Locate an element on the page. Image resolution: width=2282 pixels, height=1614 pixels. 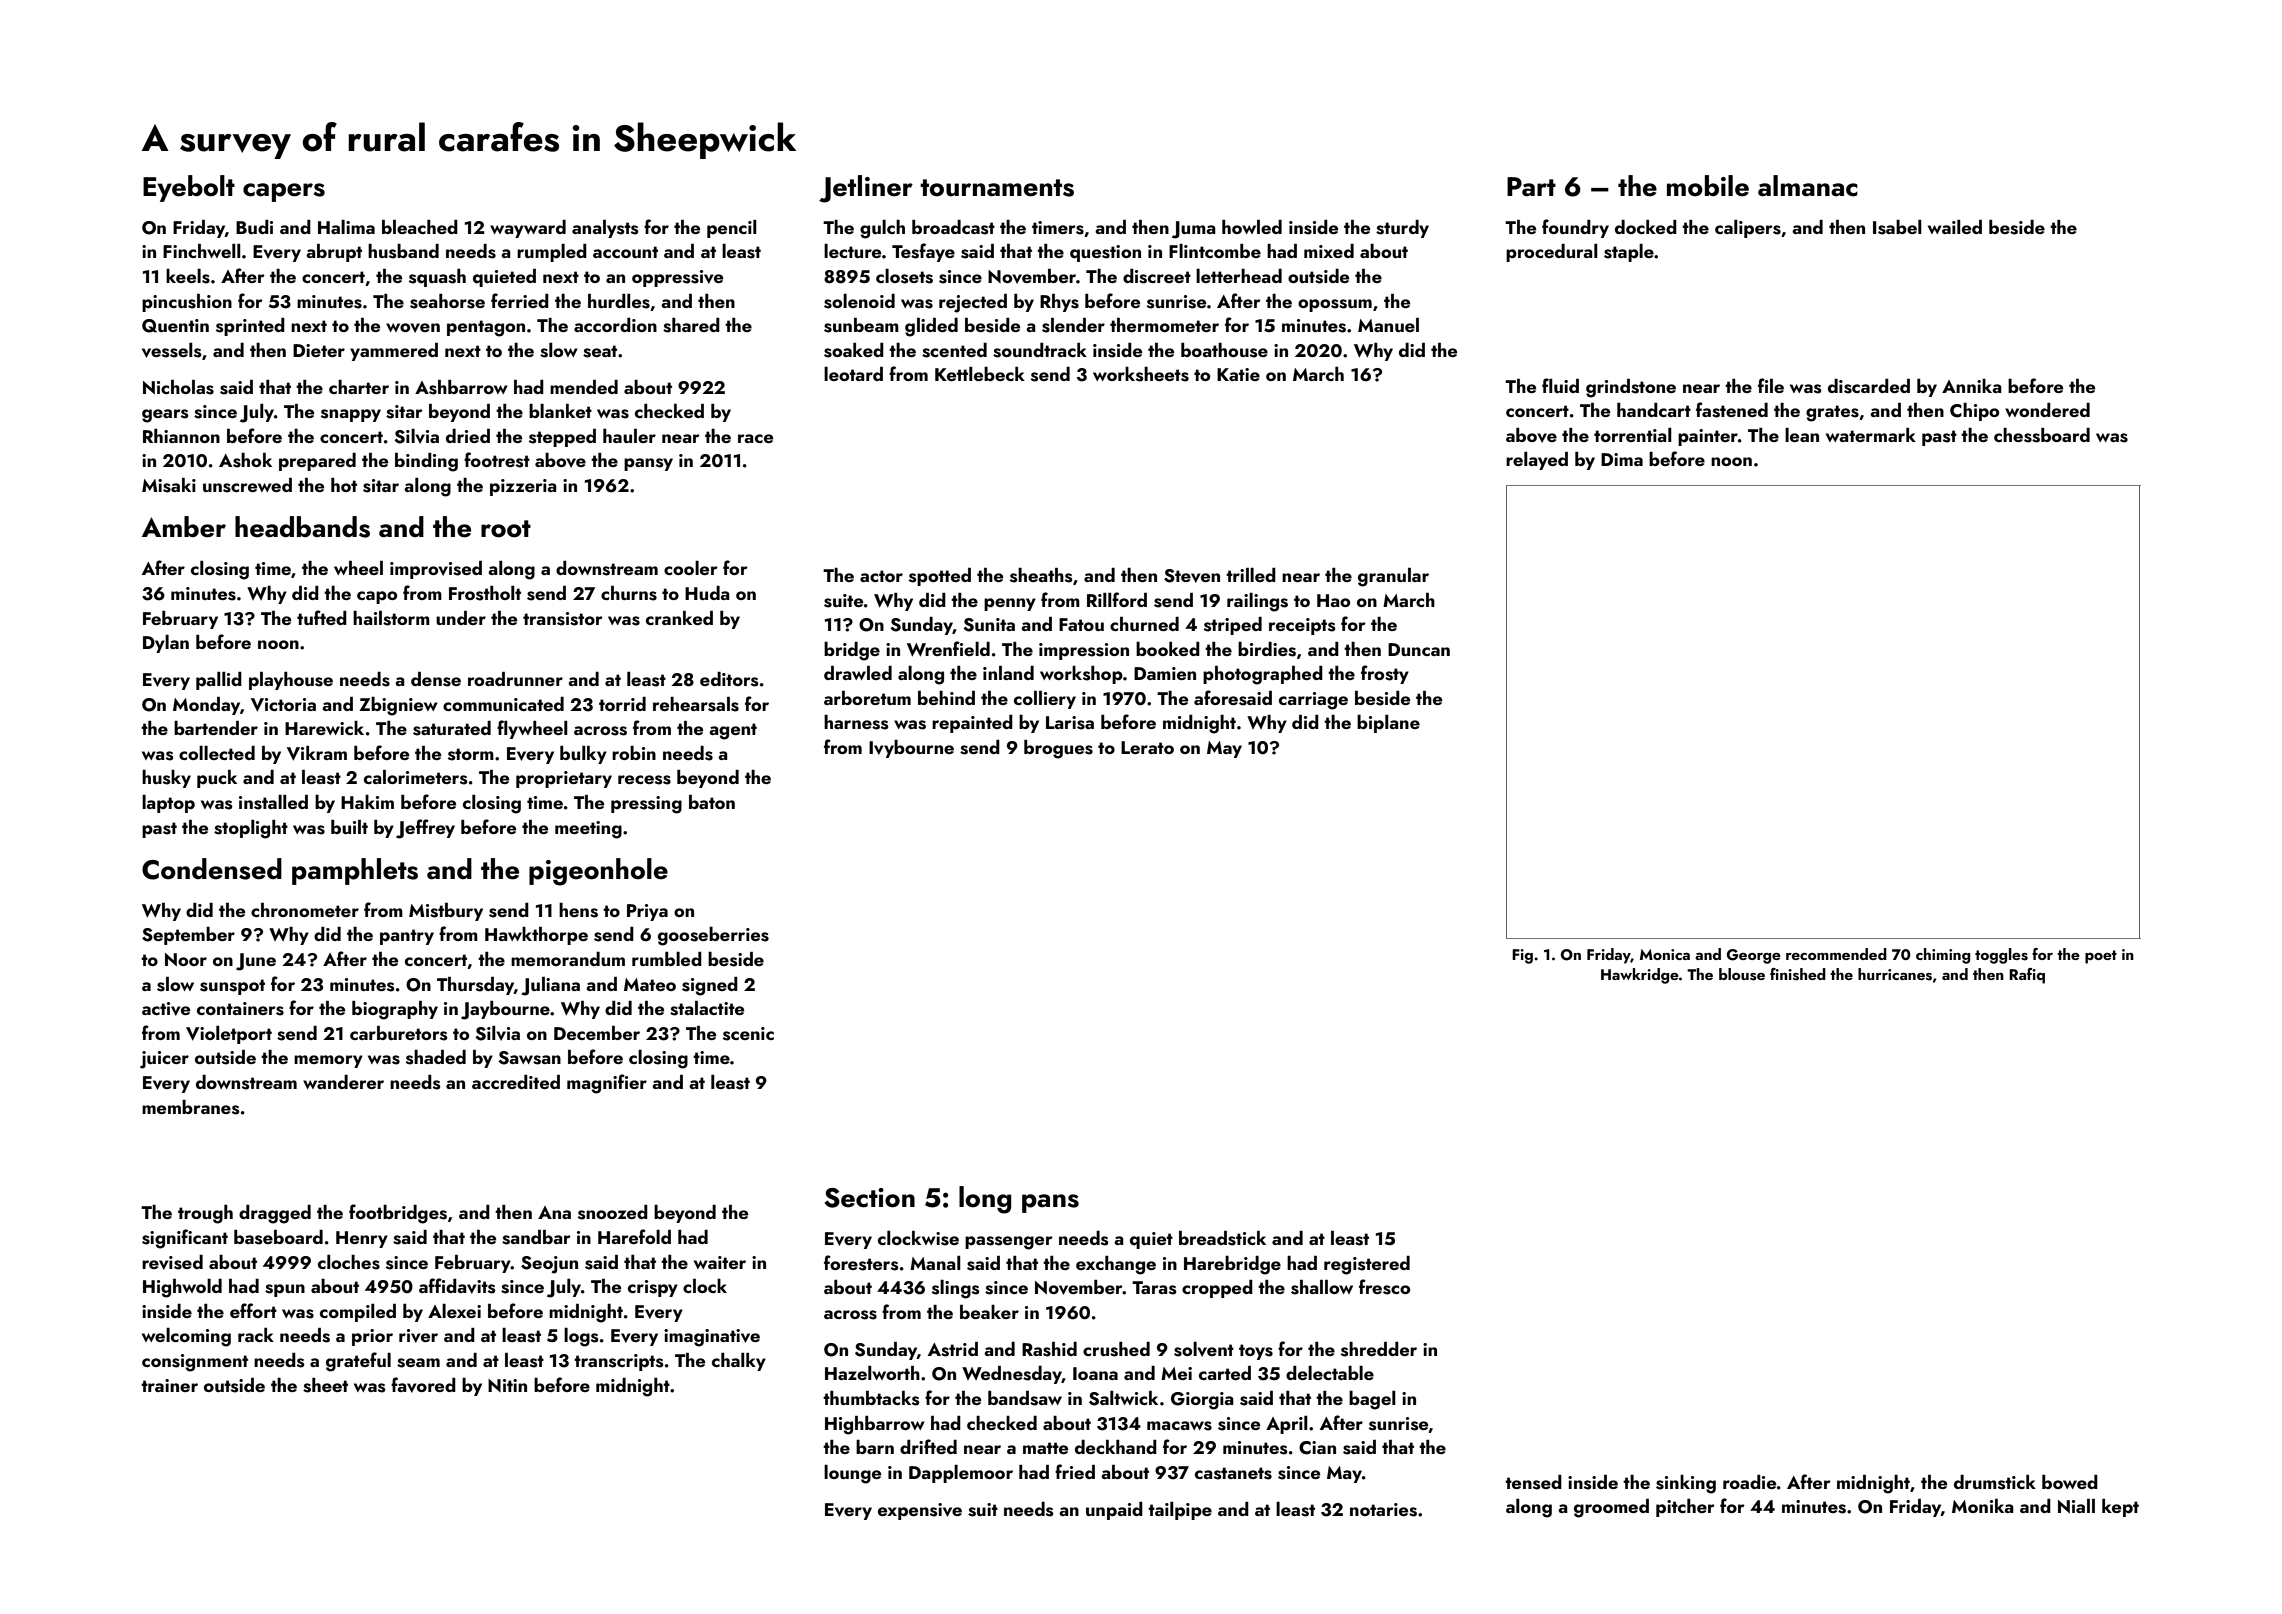
wanderer is located at coordinates (343, 1082).
